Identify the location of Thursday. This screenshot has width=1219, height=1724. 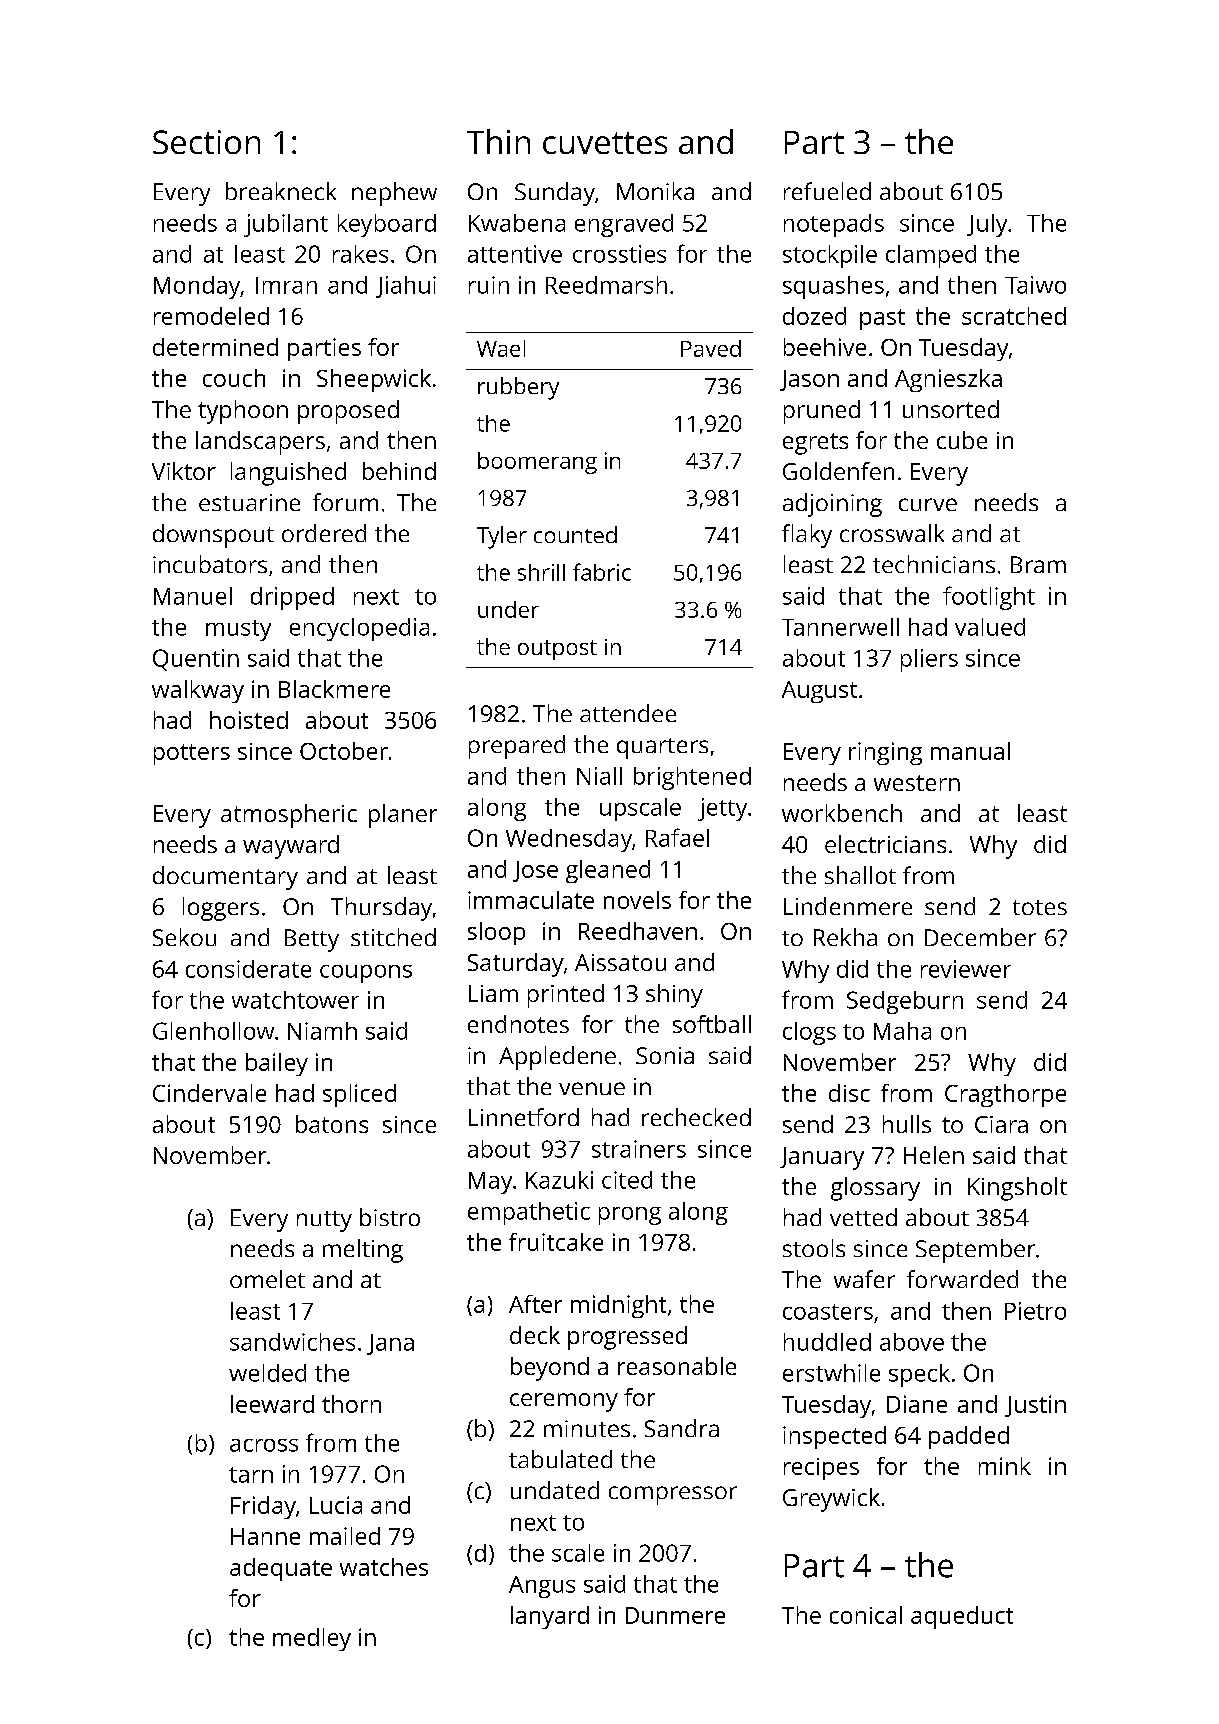
(381, 909).
